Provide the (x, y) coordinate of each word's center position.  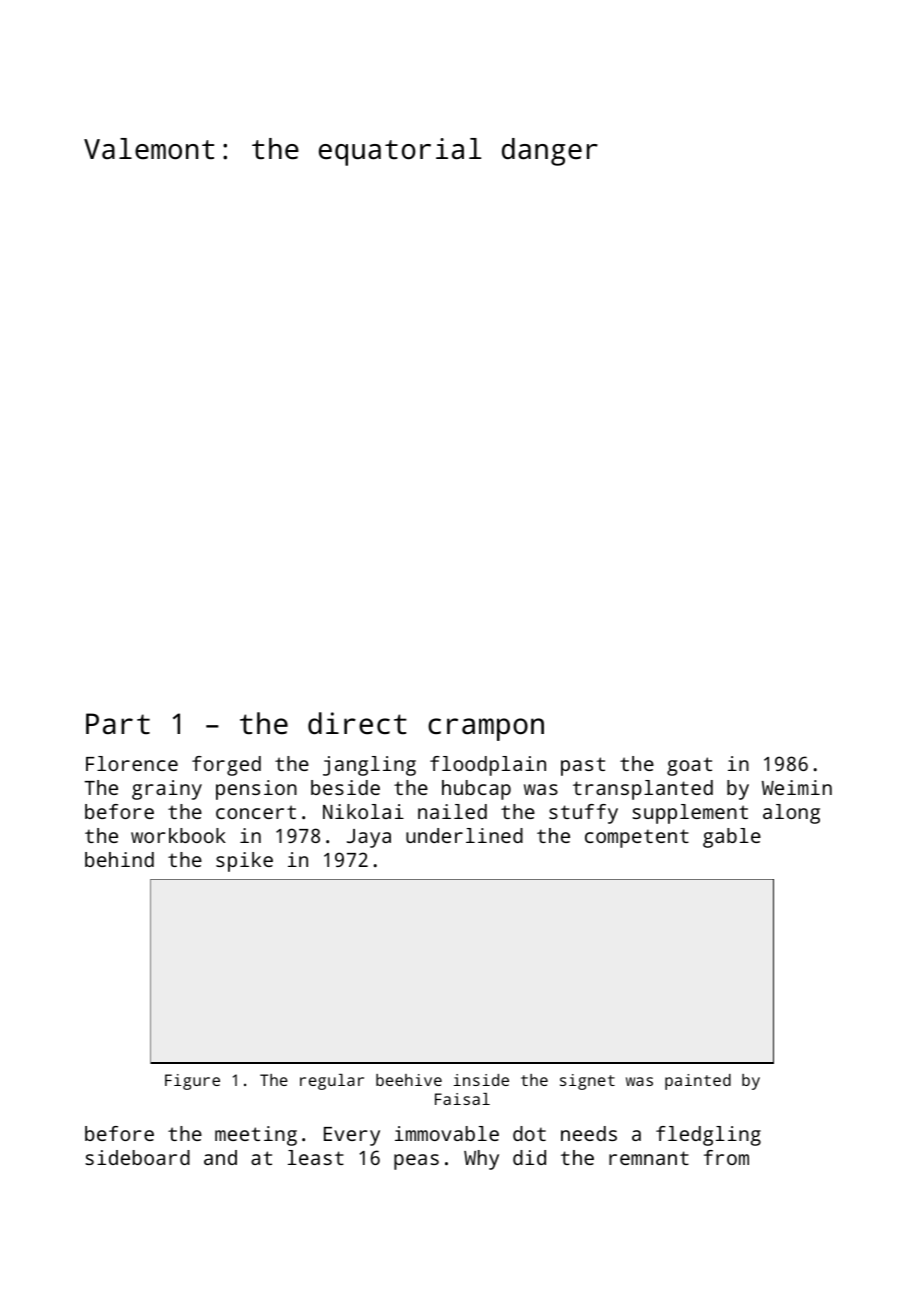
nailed (452, 811)
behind (119, 859)
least (316, 1157)
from (726, 1157)
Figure (192, 1082)
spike (244, 862)
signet (587, 1082)
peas (416, 1162)
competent (637, 838)
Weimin (797, 787)
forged (226, 766)
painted (698, 1082)
